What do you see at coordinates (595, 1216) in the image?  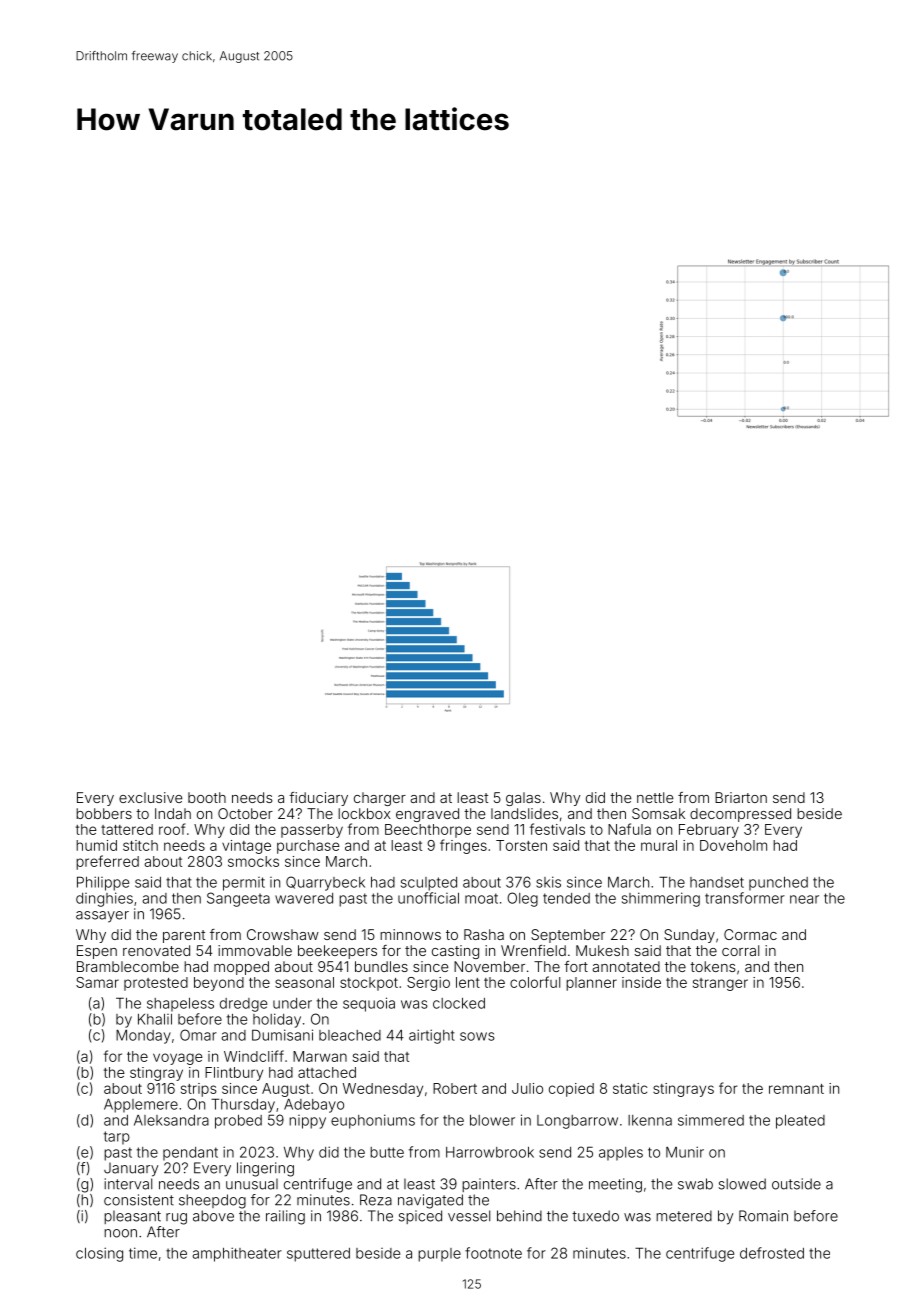 I see `tuxedo` at bounding box center [595, 1216].
